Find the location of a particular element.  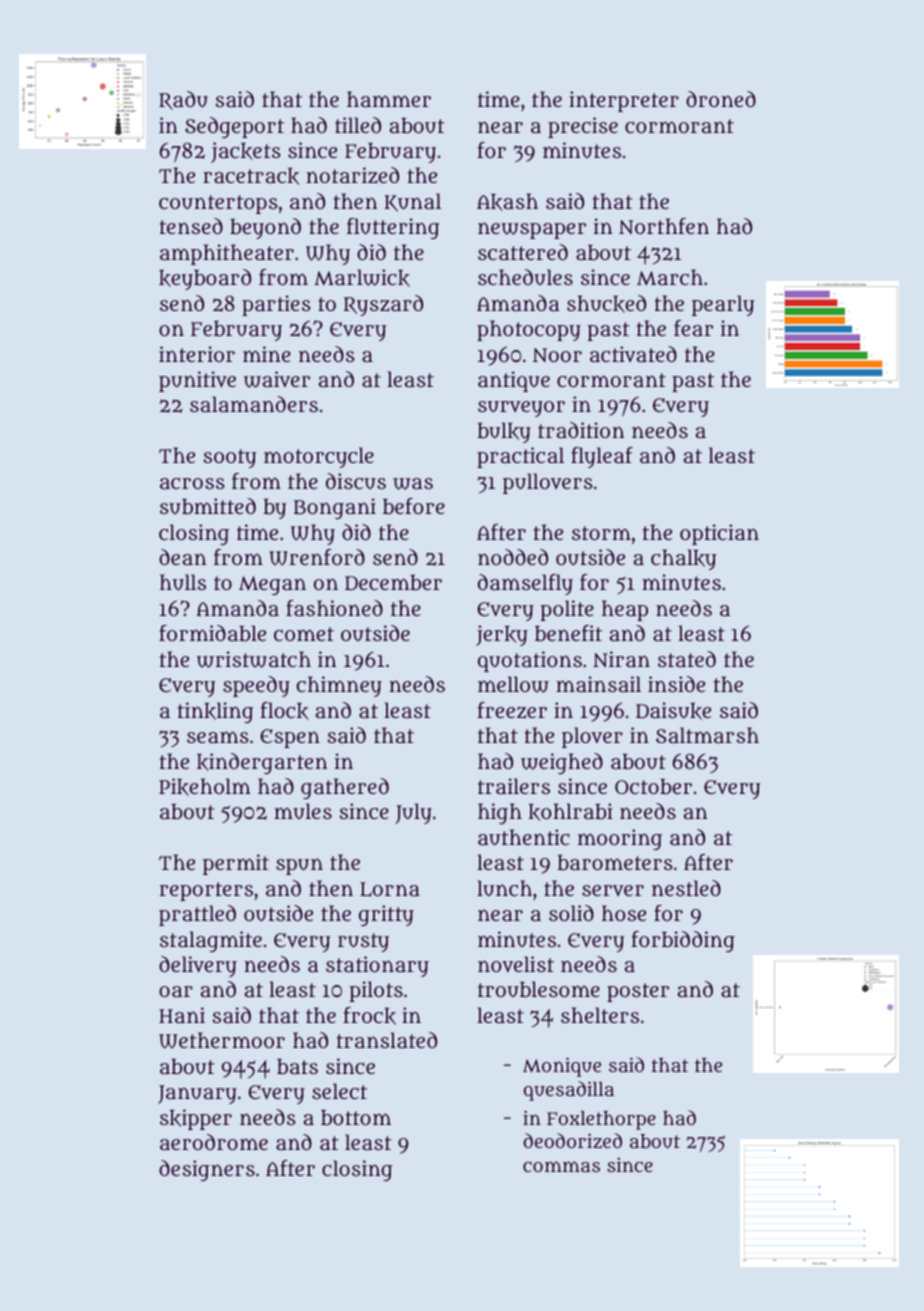

nestled is located at coordinates (686, 888).
